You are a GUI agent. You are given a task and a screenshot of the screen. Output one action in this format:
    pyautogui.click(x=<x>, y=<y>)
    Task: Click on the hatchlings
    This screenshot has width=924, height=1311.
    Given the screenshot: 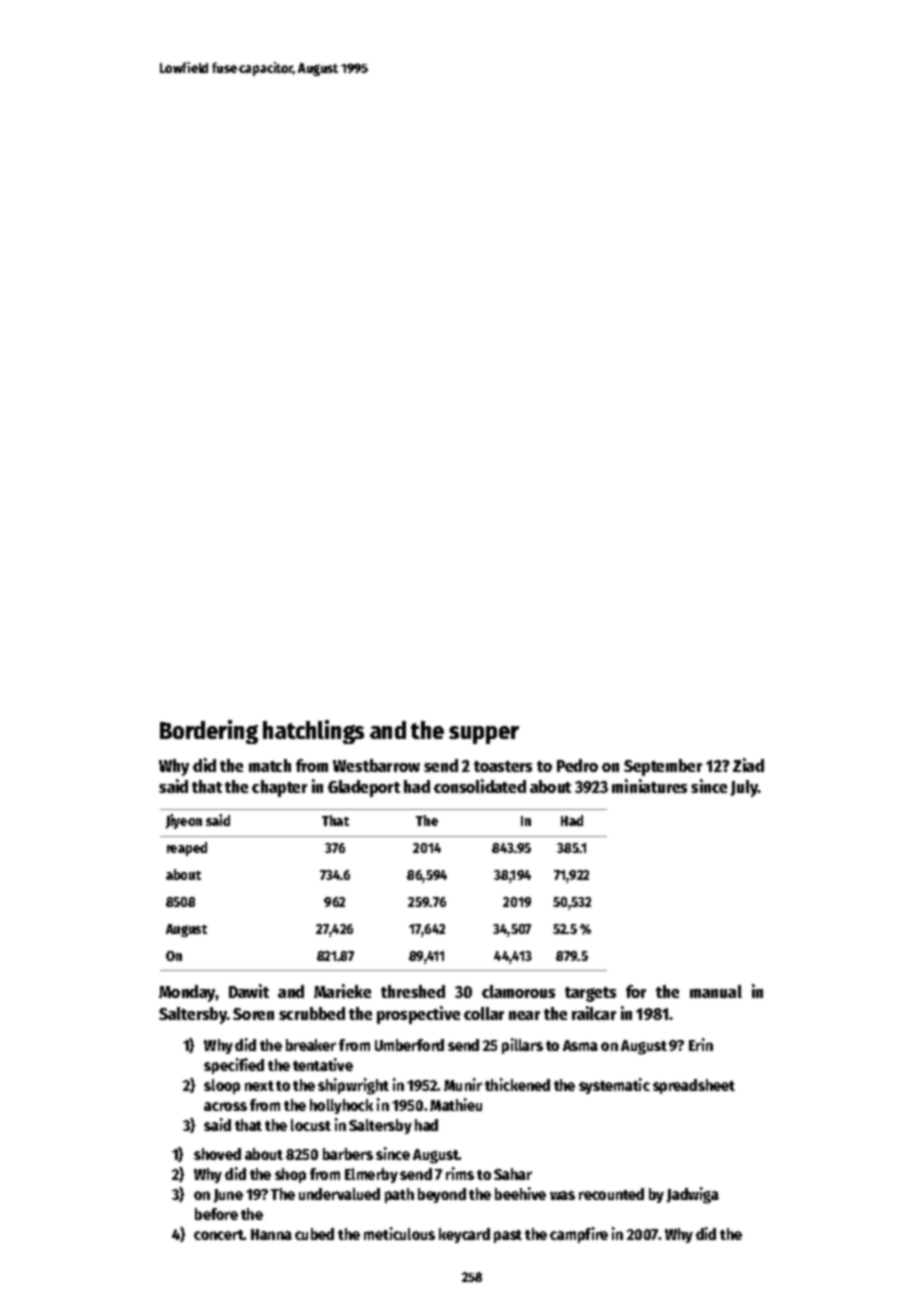 What is the action you would take?
    pyautogui.click(x=313, y=732)
